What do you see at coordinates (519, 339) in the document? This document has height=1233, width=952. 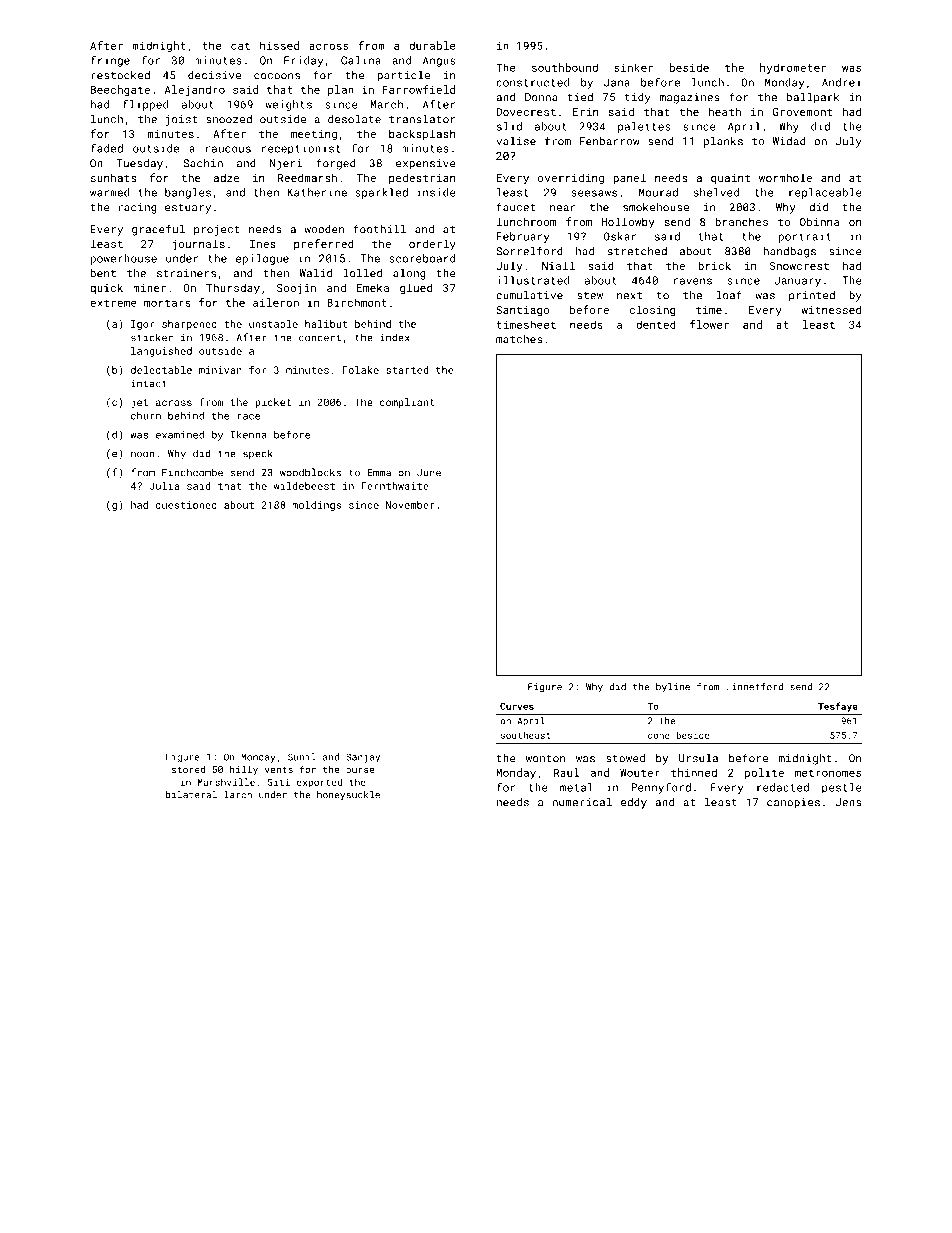 I see `matches` at bounding box center [519, 339].
